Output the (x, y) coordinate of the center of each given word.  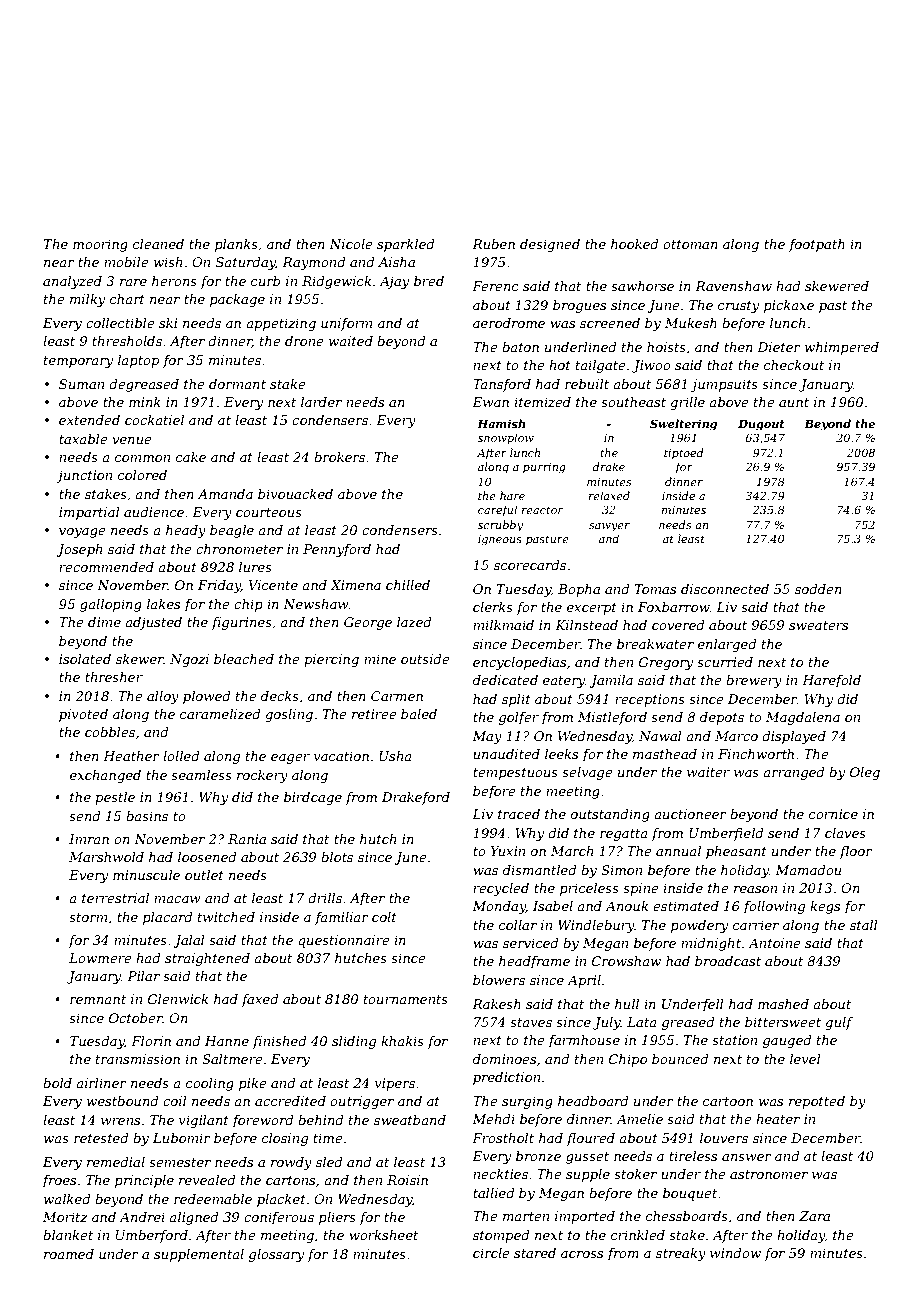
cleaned (158, 244)
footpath (817, 245)
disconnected (725, 589)
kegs (825, 907)
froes (59, 1181)
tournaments (406, 999)
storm (88, 917)
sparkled (405, 245)
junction (84, 476)
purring (544, 468)
